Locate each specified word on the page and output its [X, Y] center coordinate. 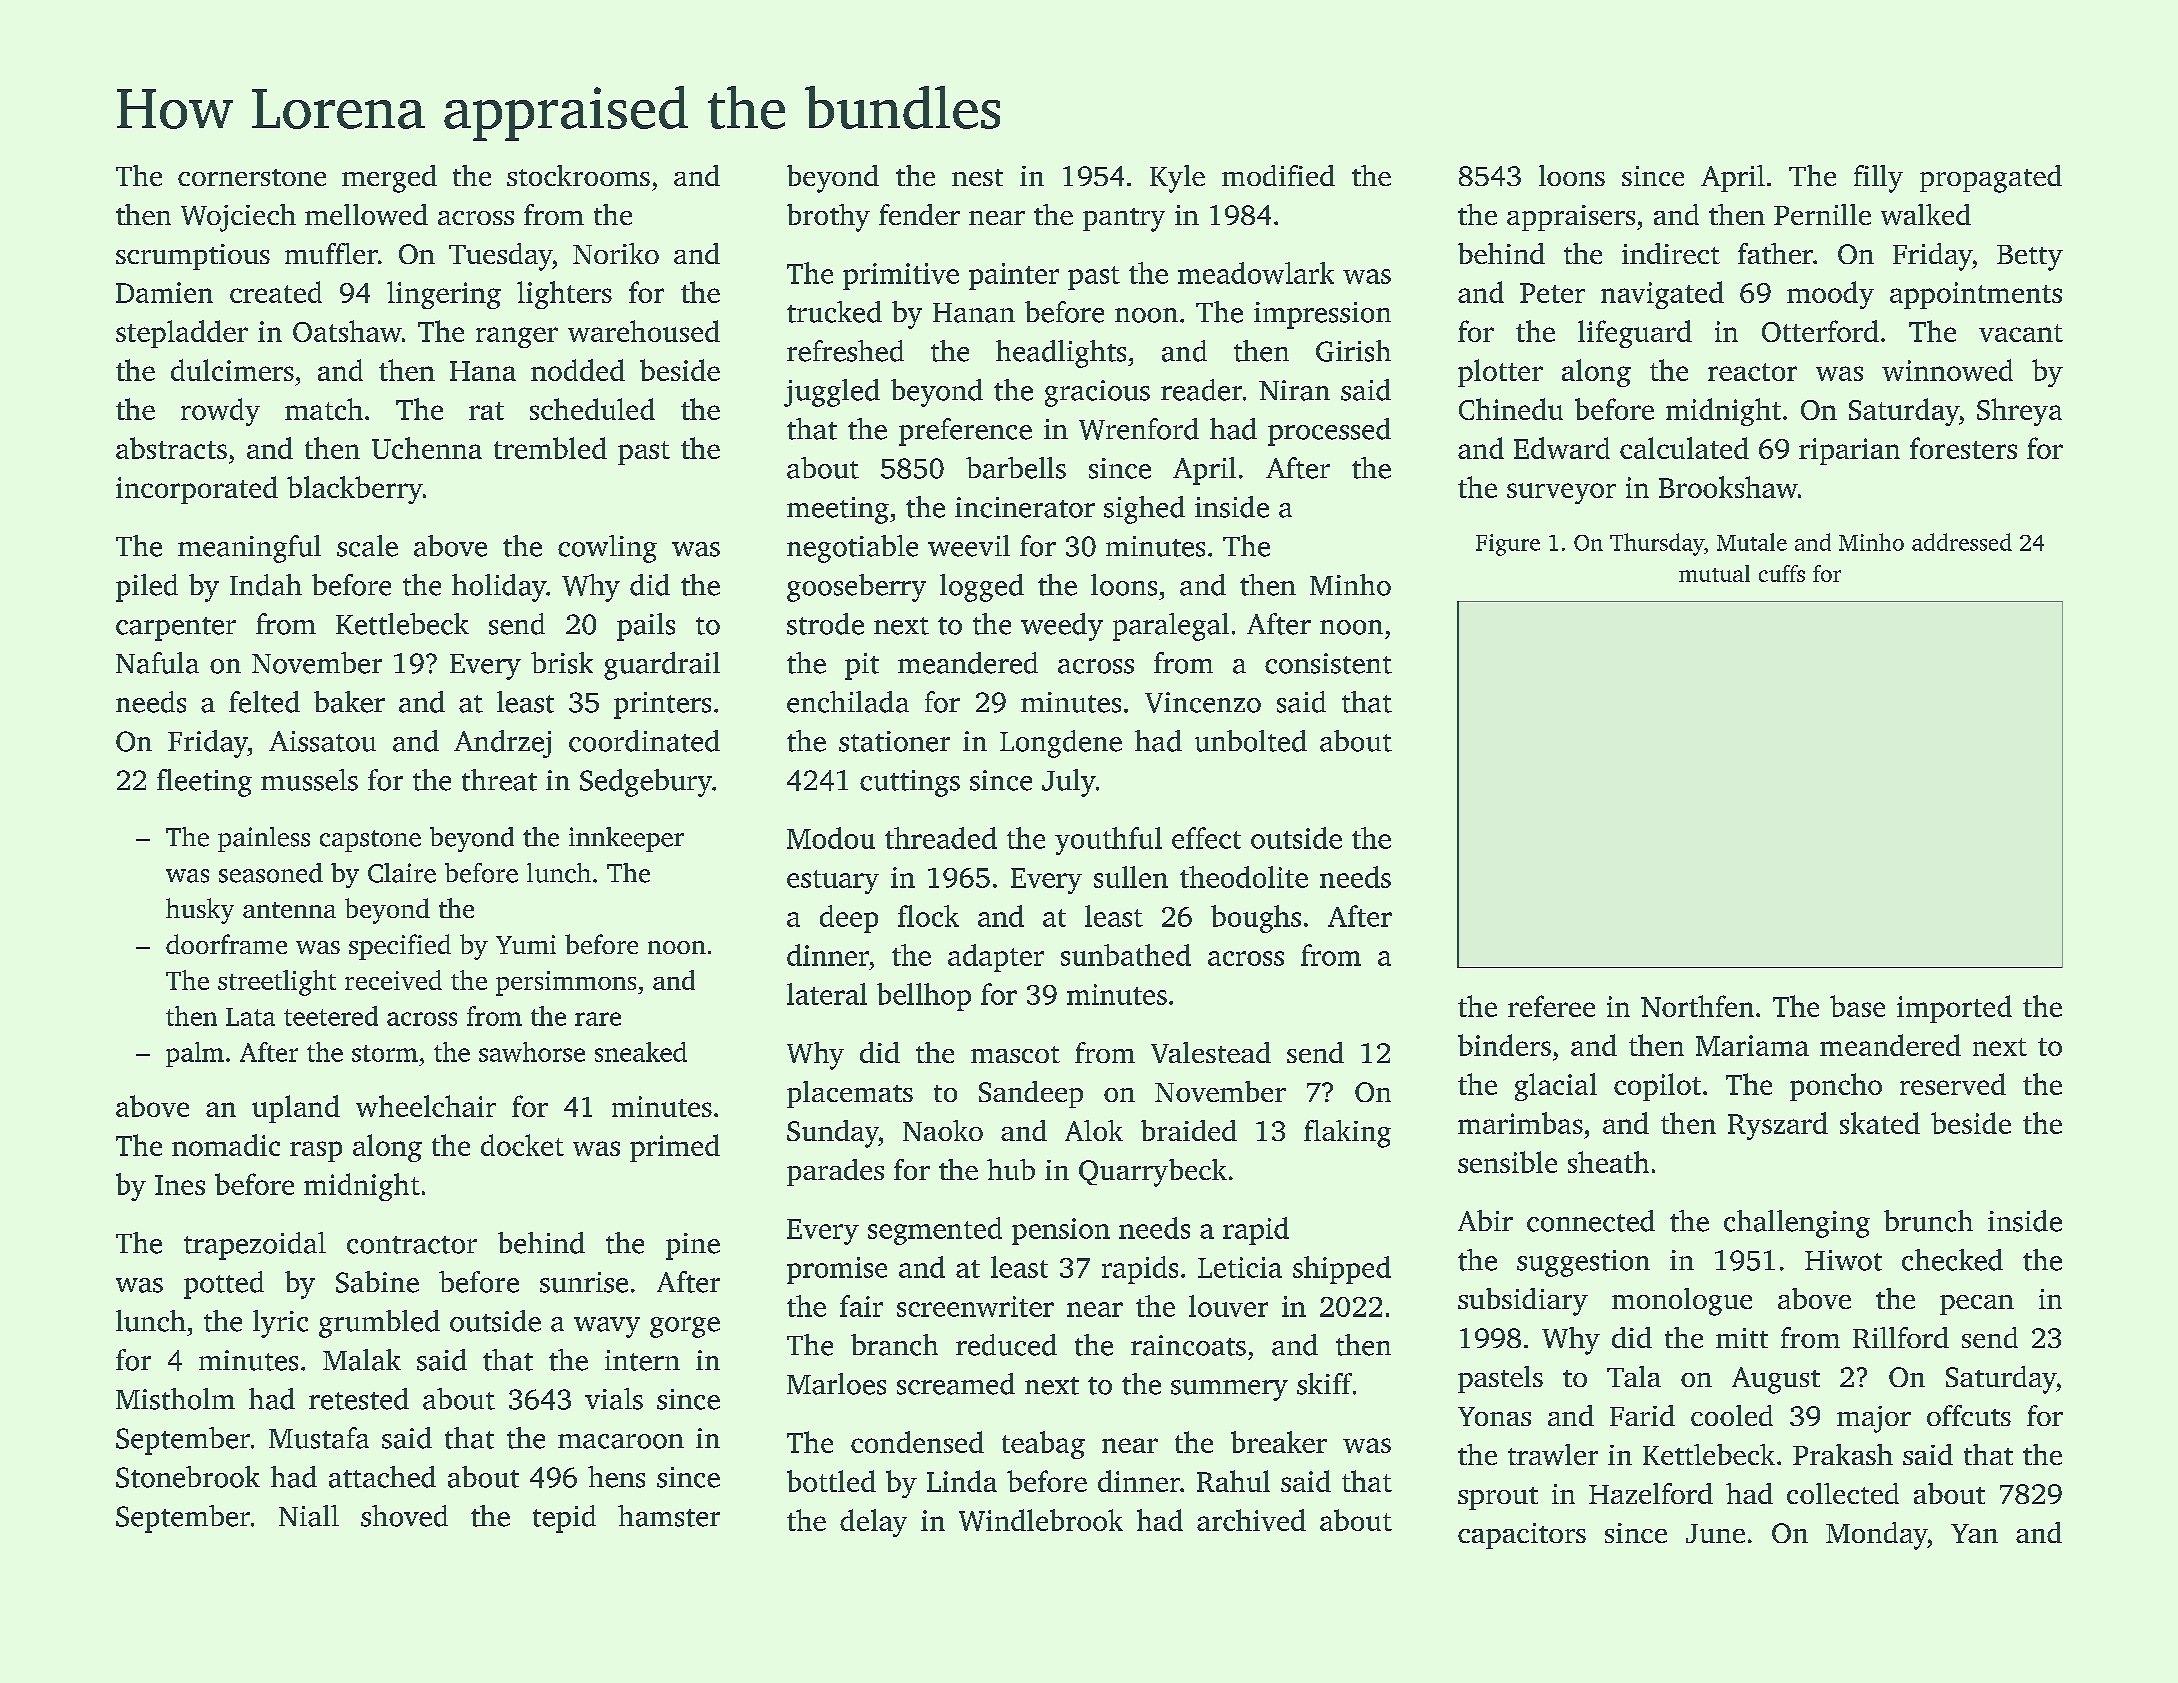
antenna [289, 910]
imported [1954, 1009]
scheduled [592, 409]
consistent [1328, 663]
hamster [669, 1516]
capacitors [1522, 1536]
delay [873, 1523]
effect [1206, 838]
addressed [1962, 542]
